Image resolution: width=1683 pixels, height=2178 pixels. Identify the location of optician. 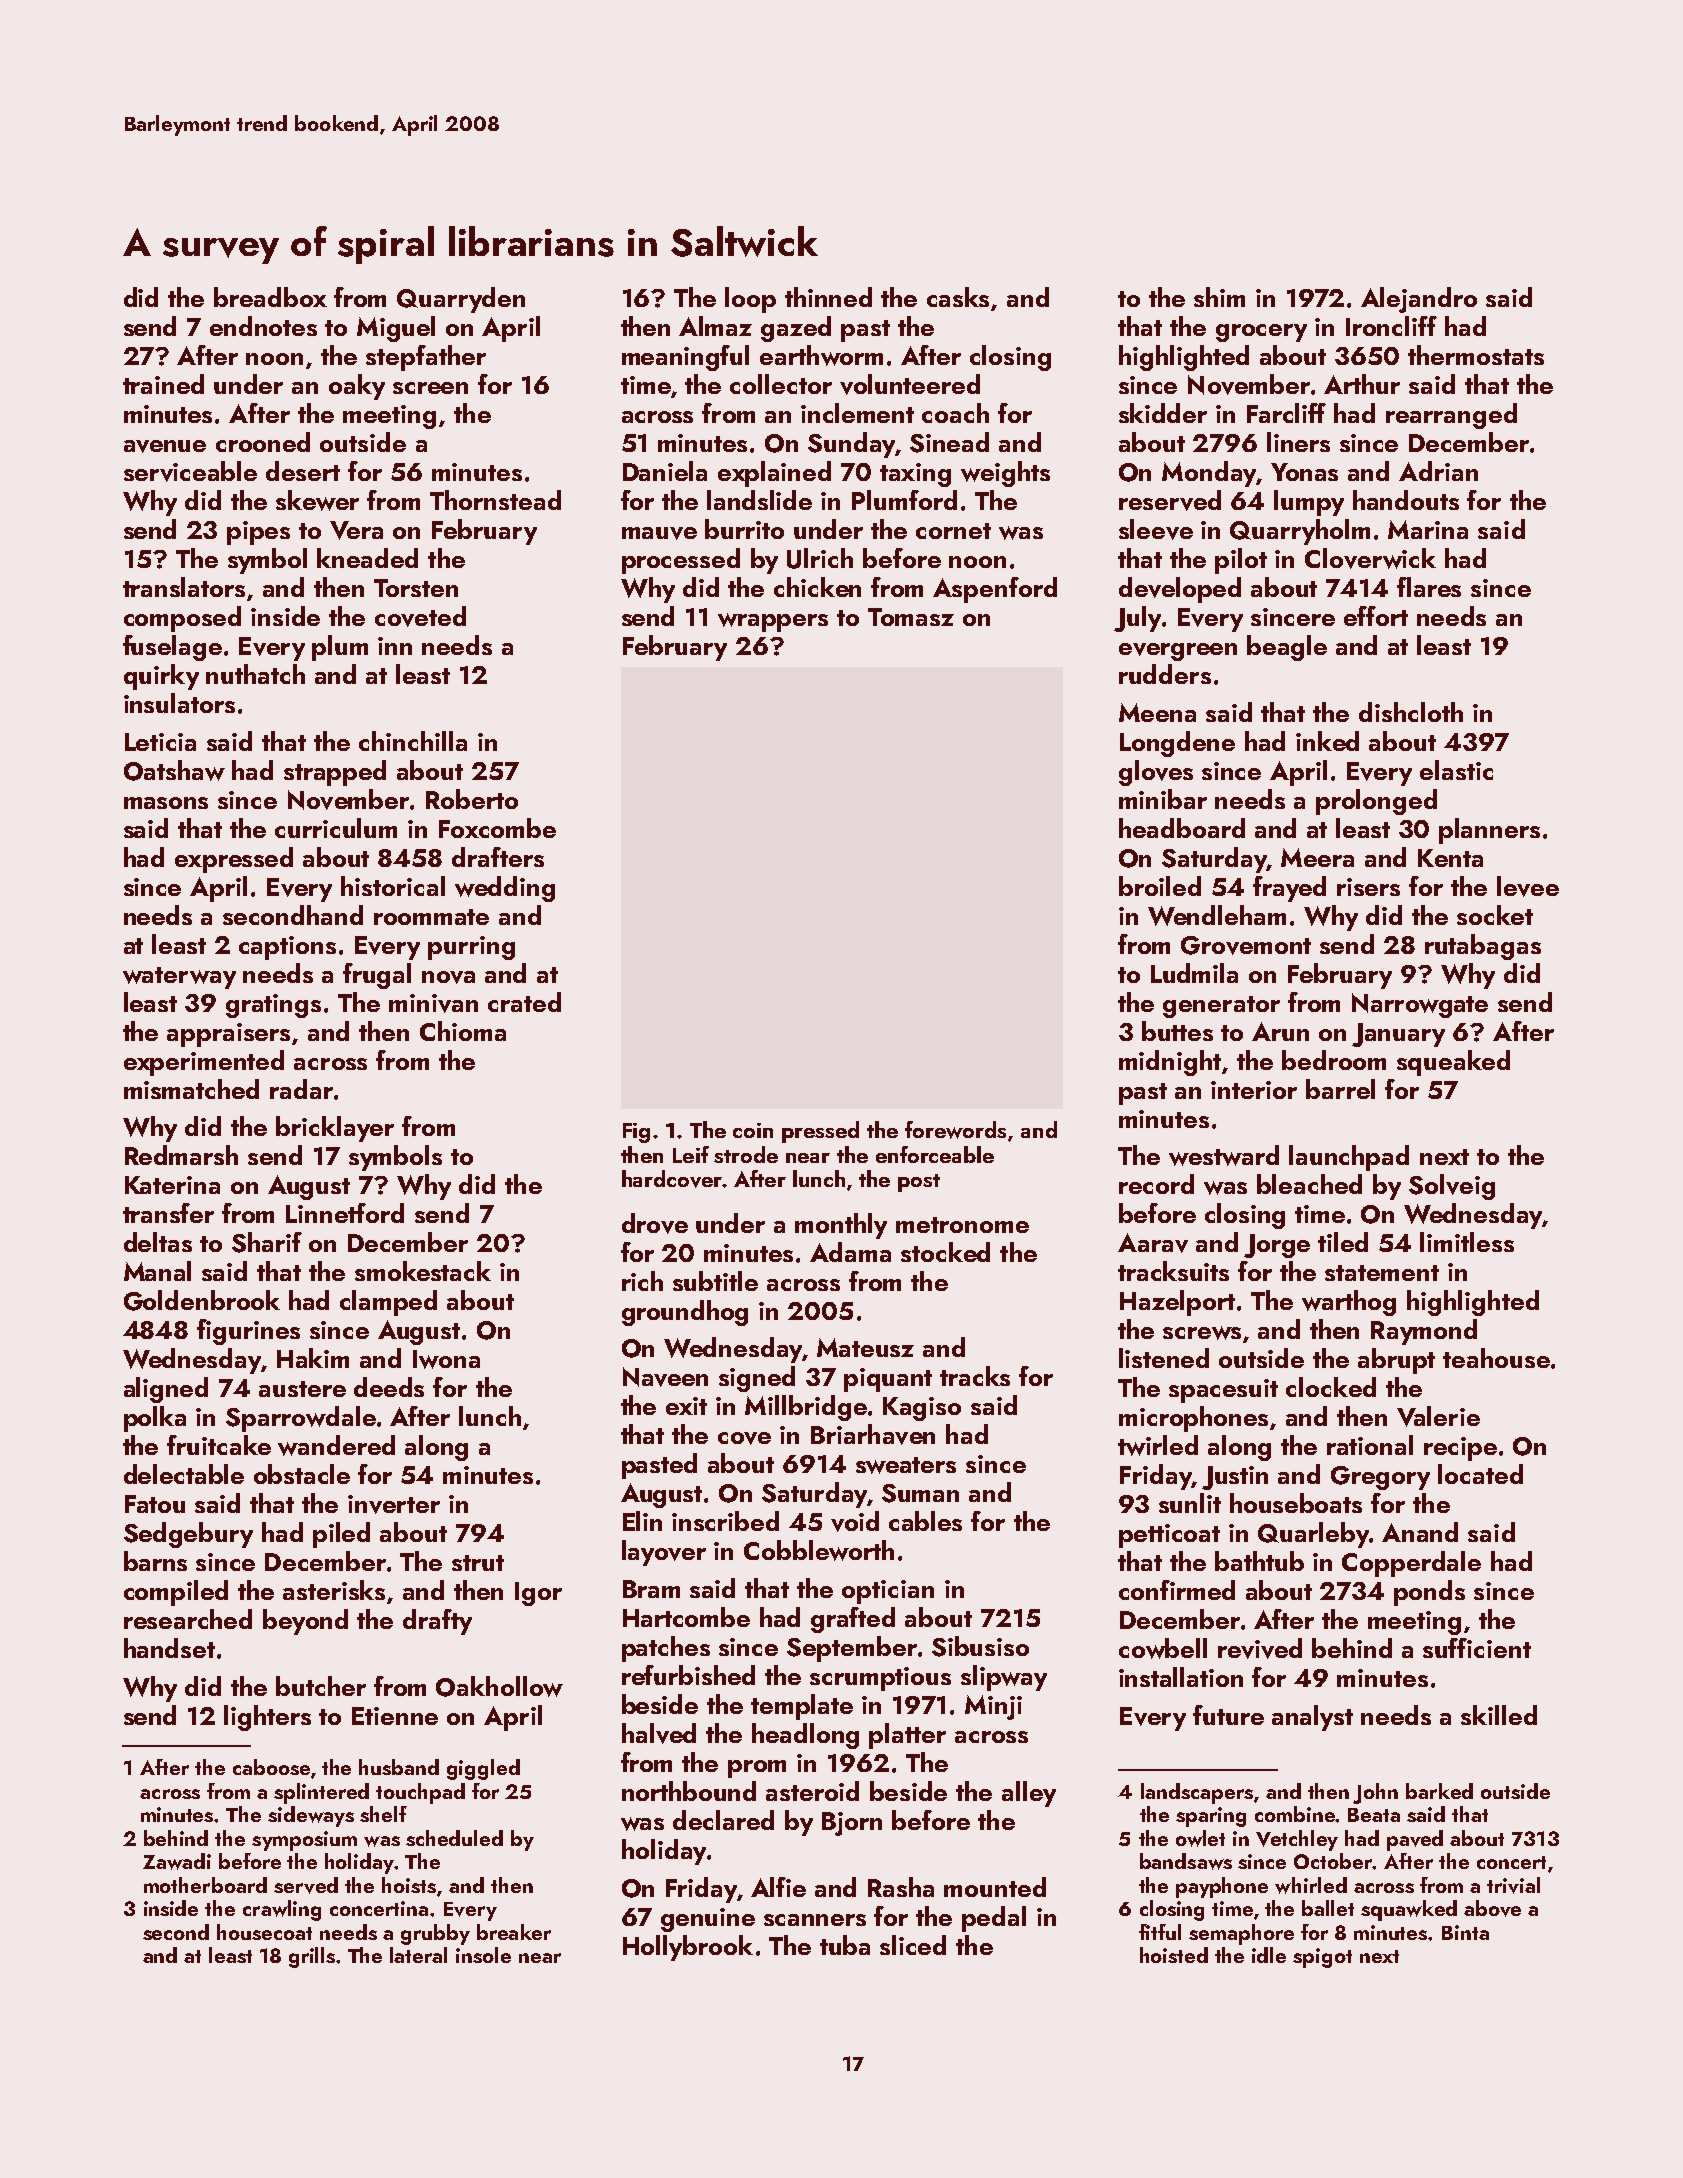
(888, 1592).
